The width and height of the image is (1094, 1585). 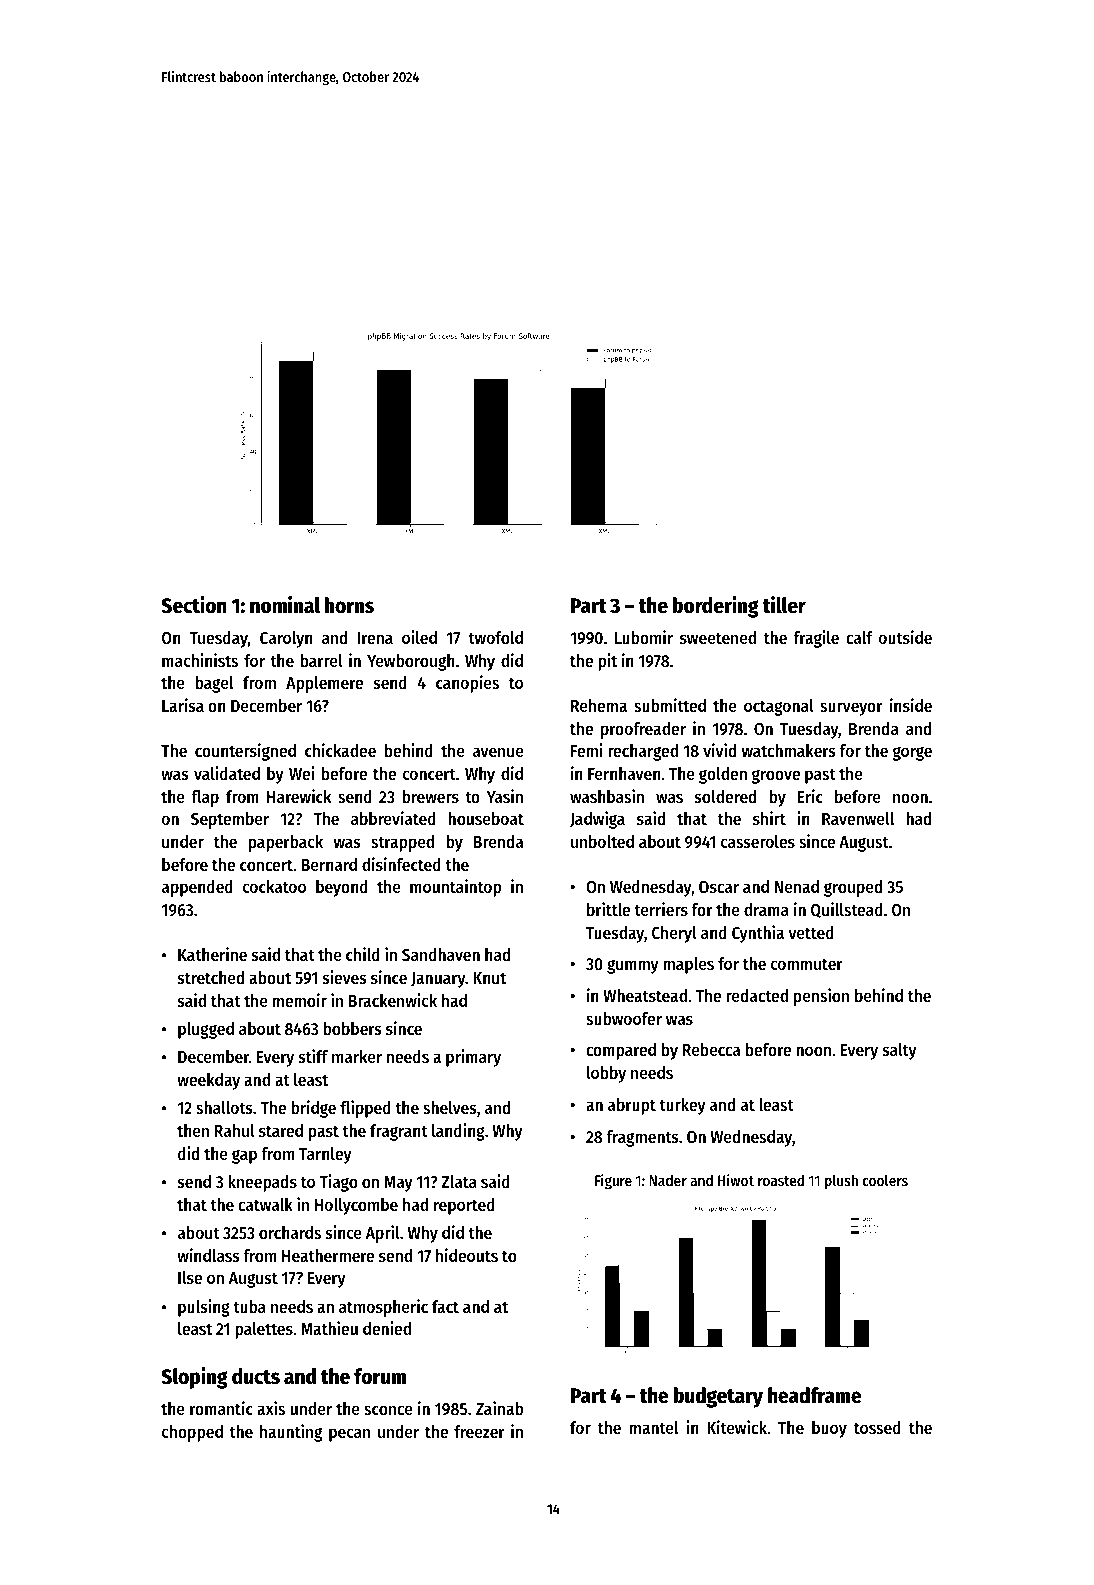 I want to click on nominal, so click(x=285, y=605).
